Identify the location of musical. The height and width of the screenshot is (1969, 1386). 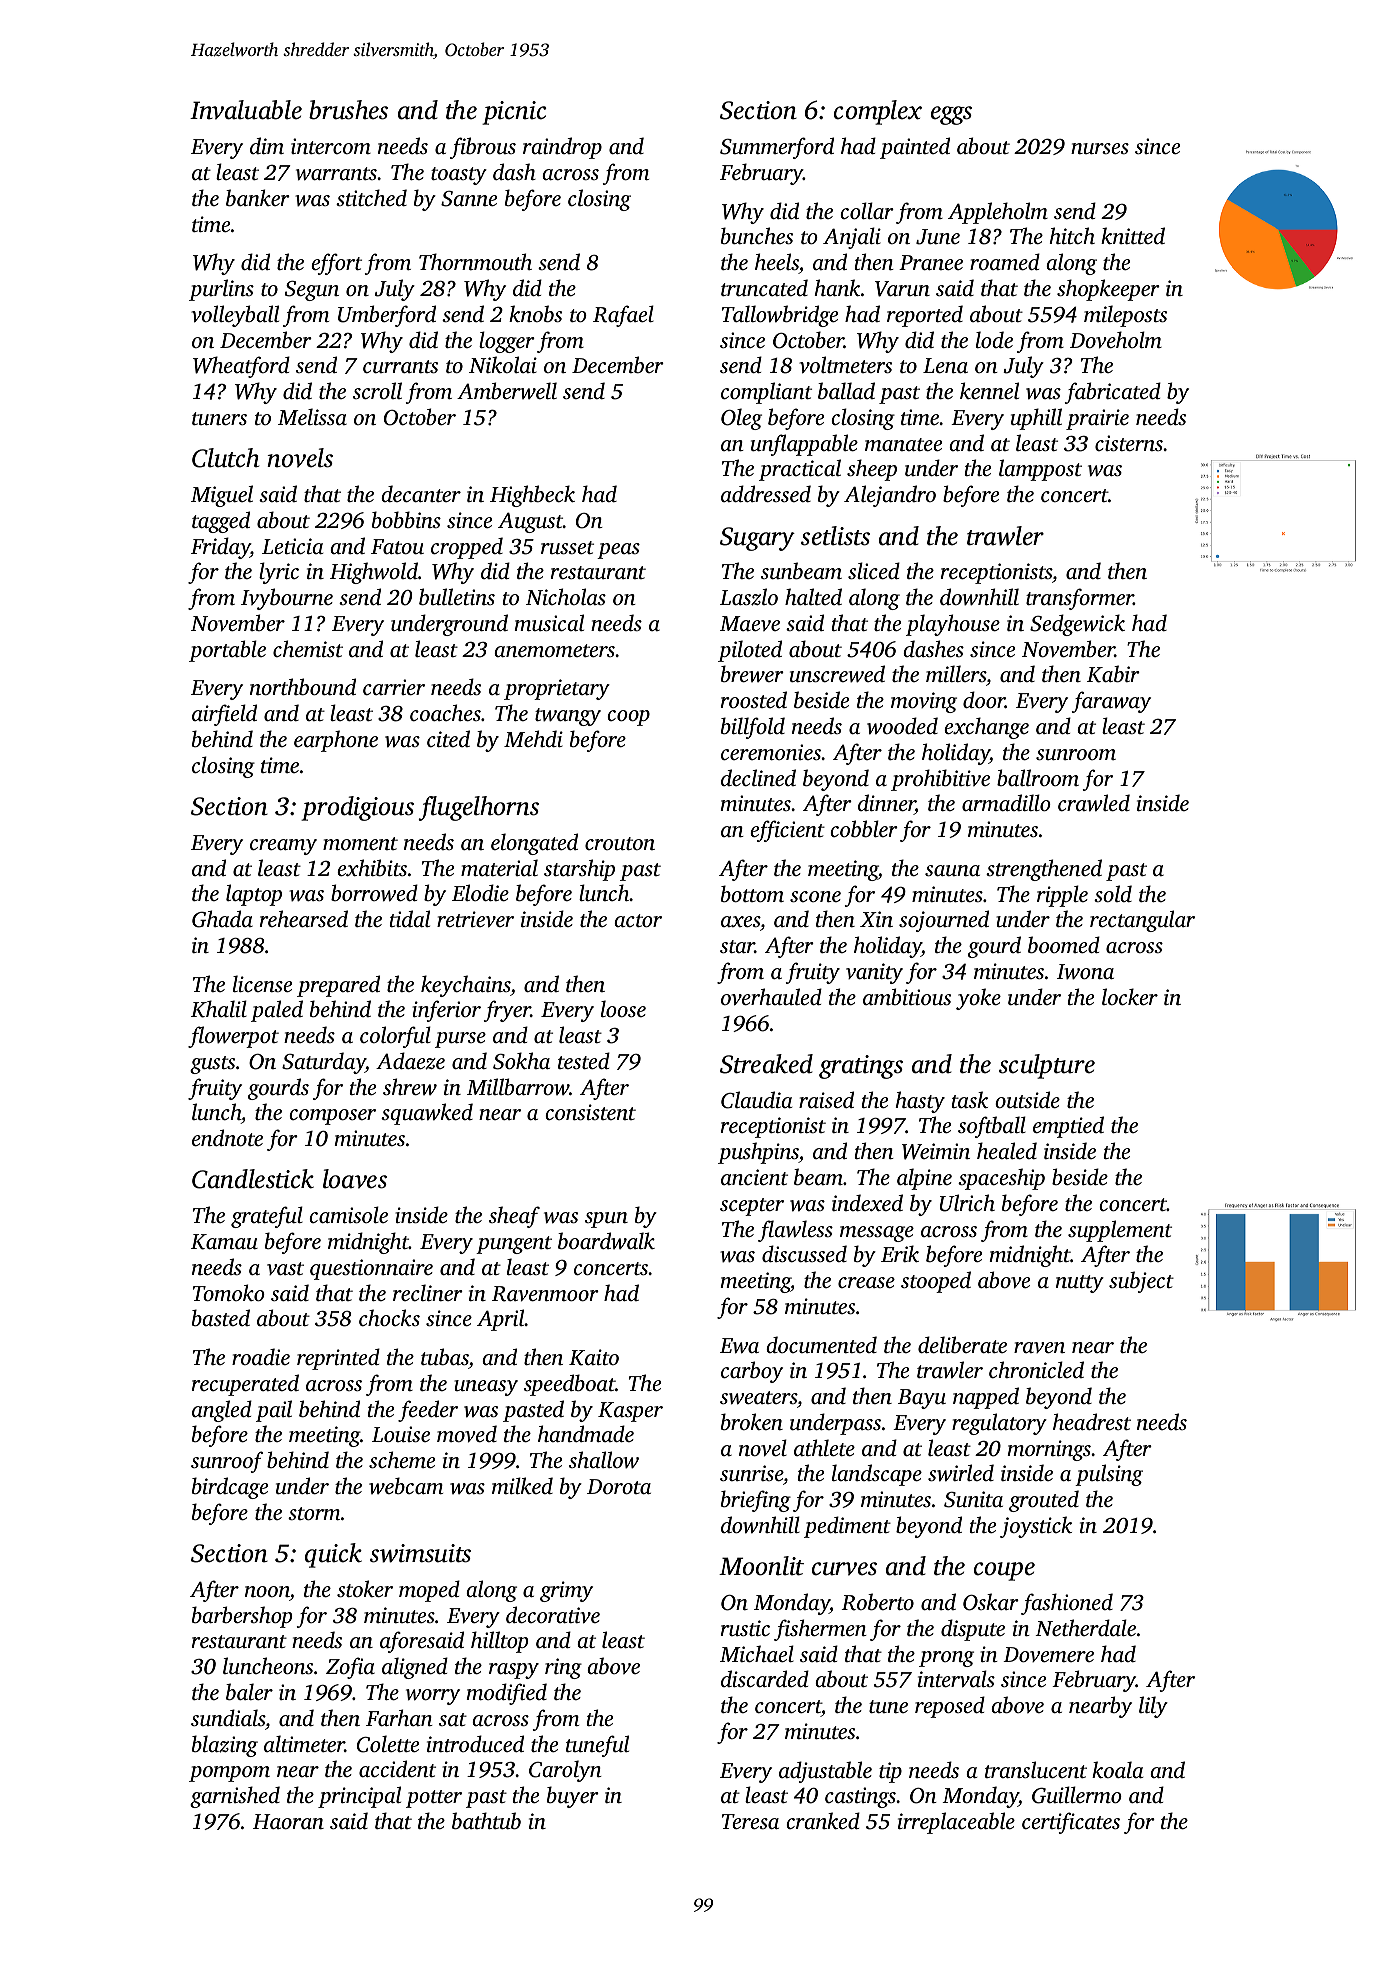
(549, 622).
